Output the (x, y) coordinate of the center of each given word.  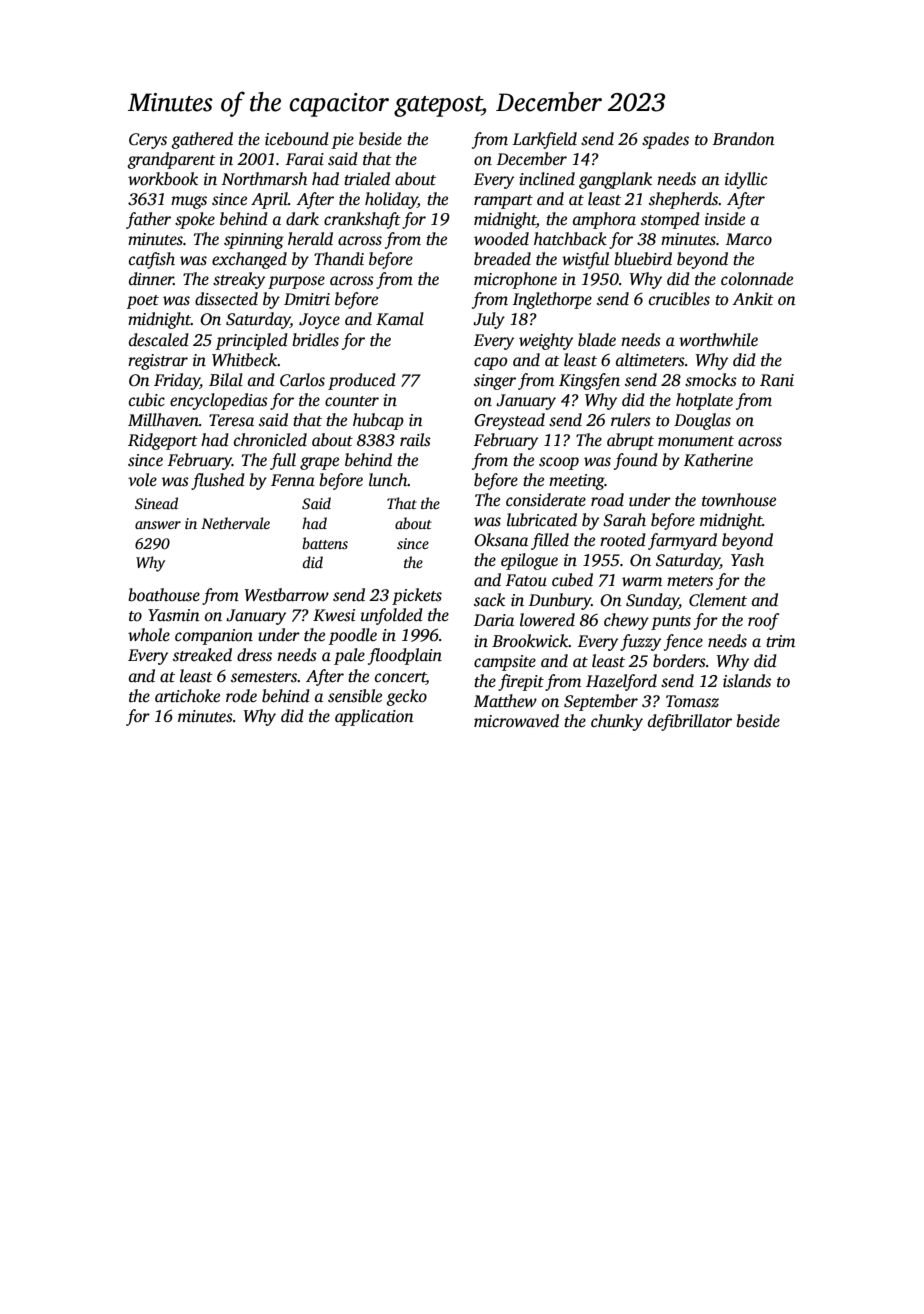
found (636, 461)
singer (495, 382)
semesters (264, 677)
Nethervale (235, 523)
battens (325, 543)
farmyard (682, 541)
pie (343, 141)
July (489, 320)
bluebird (643, 259)
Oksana (501, 540)
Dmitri (307, 299)
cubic (147, 400)
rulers (631, 420)
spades (665, 140)
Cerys (148, 141)
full (283, 461)
